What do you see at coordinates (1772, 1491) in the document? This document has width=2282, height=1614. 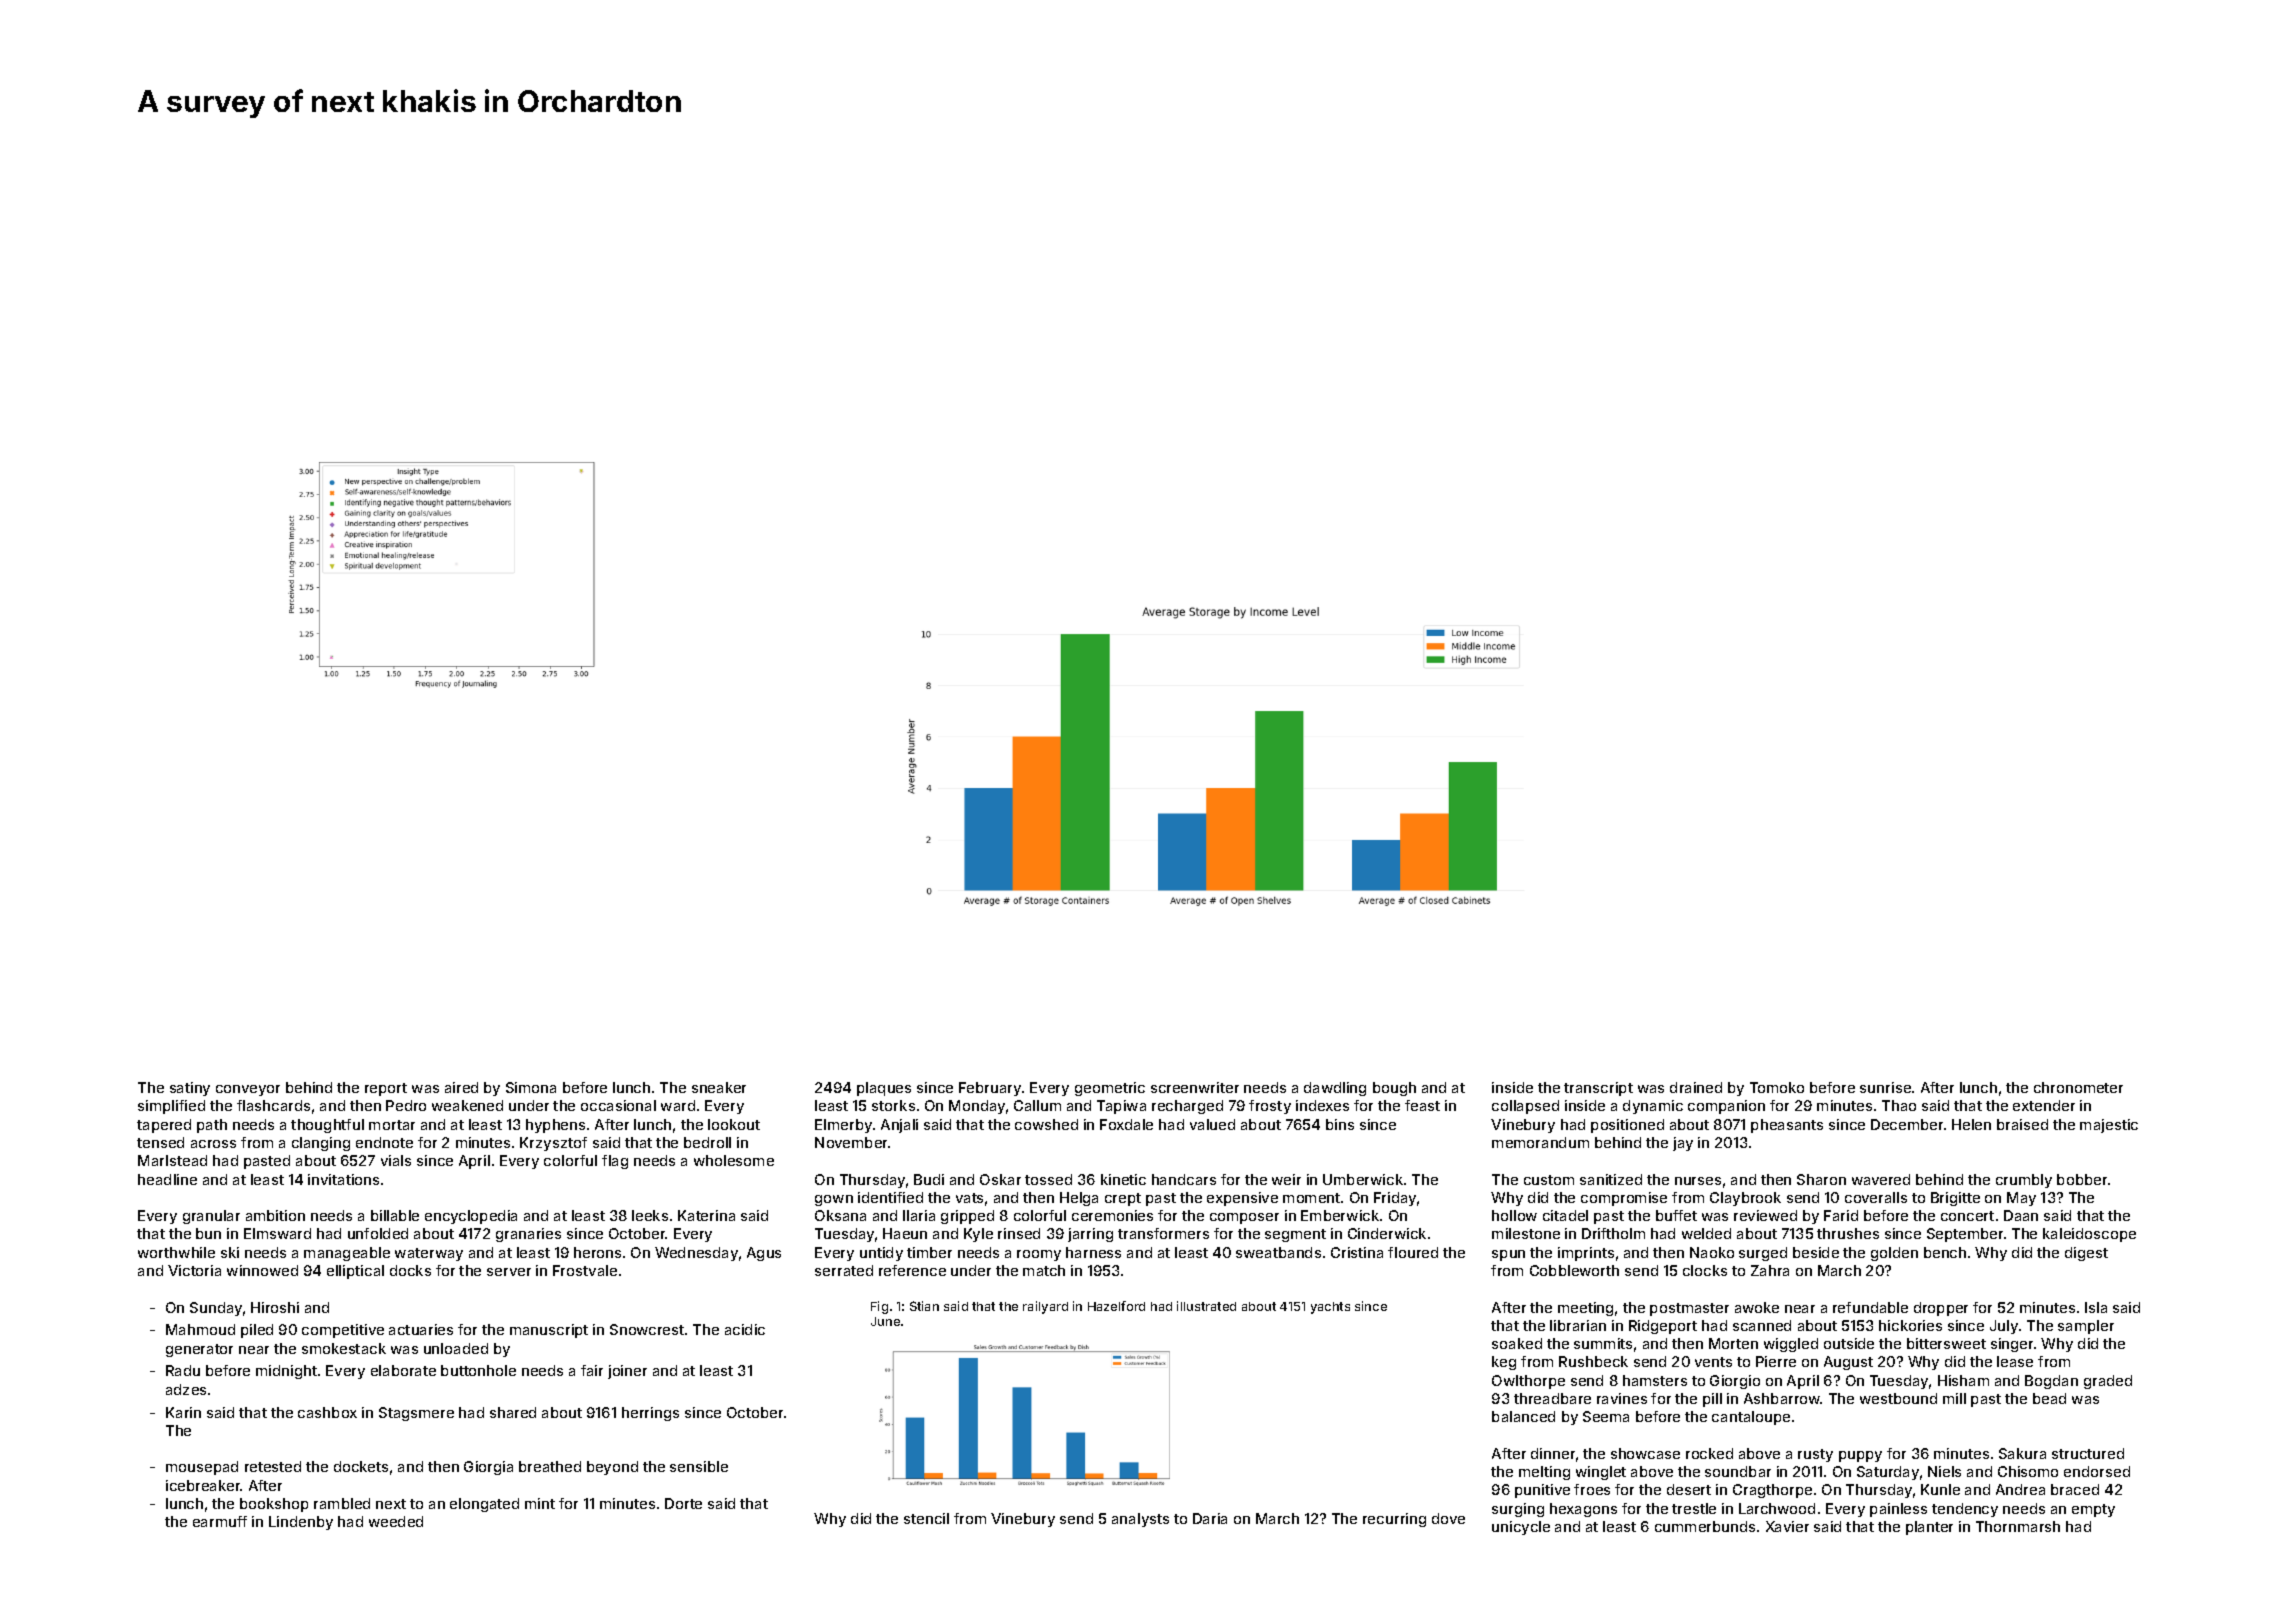 I see `Cragthorpe` at bounding box center [1772, 1491].
